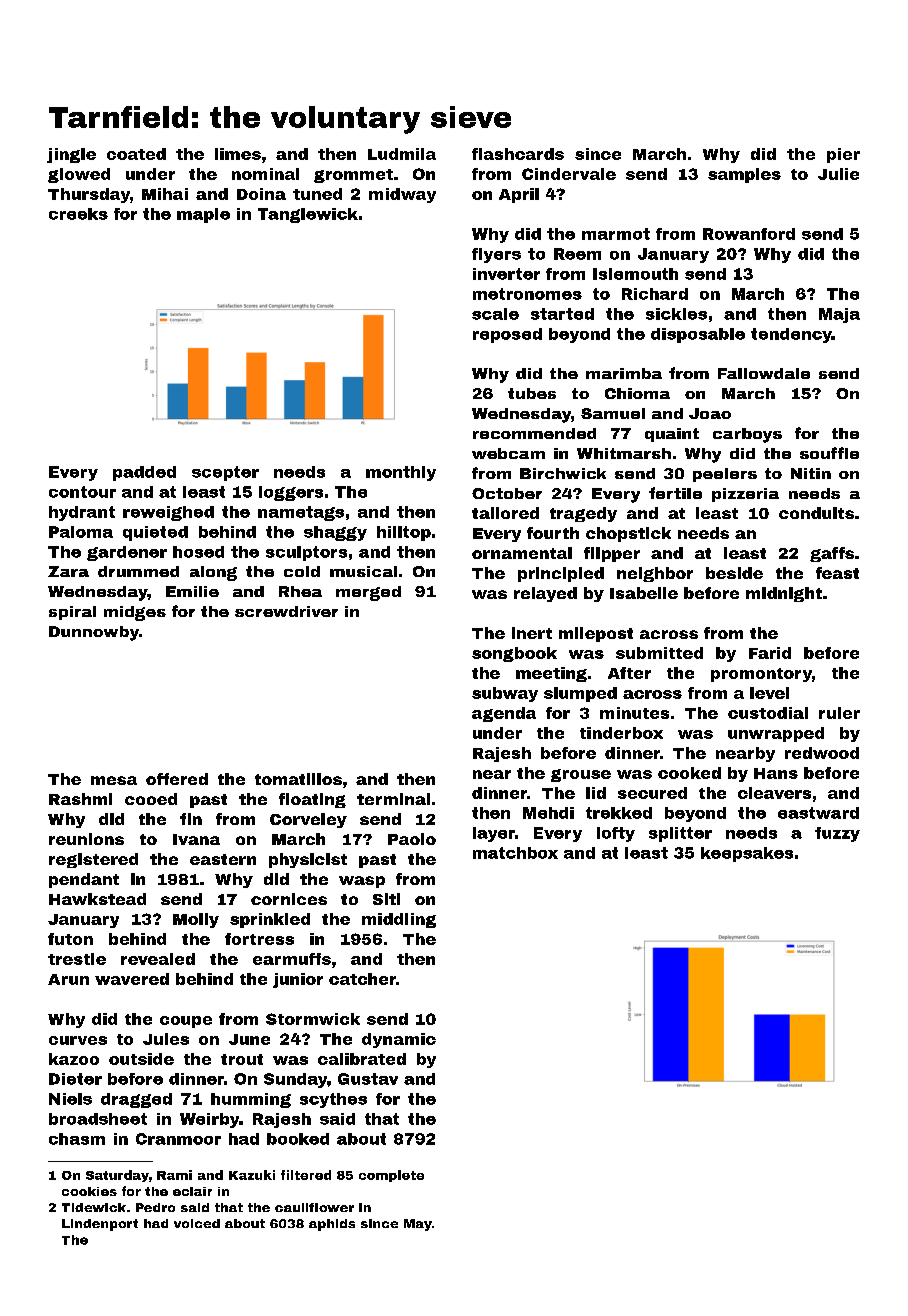 The image size is (908, 1316). What do you see at coordinates (399, 1040) in the image?
I see `dynamic` at bounding box center [399, 1040].
